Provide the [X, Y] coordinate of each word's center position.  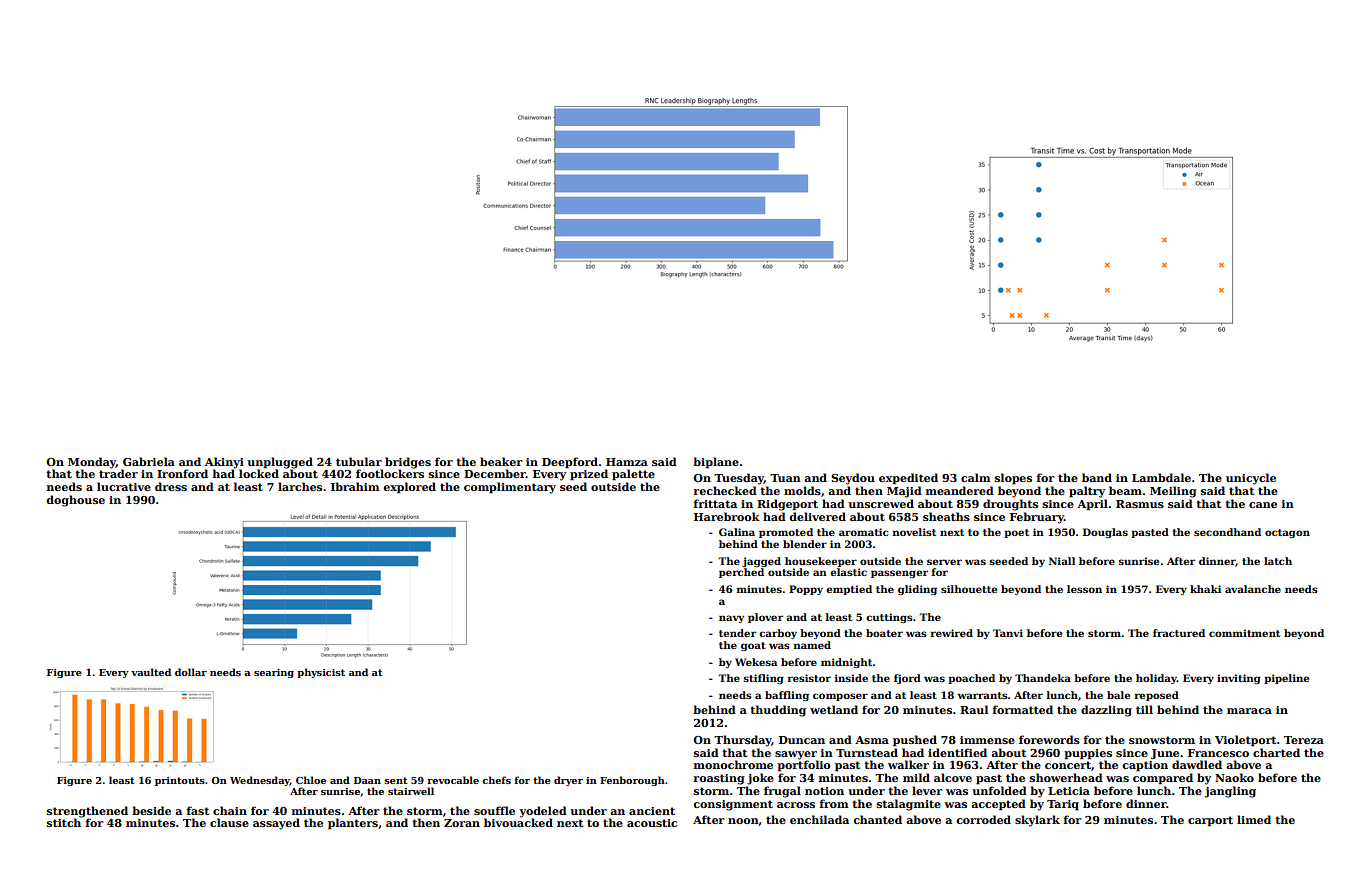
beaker [501, 461]
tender [737, 633]
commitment [1244, 633]
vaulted [151, 672]
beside [151, 810]
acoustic [652, 823]
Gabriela [149, 461]
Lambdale [1161, 477]
